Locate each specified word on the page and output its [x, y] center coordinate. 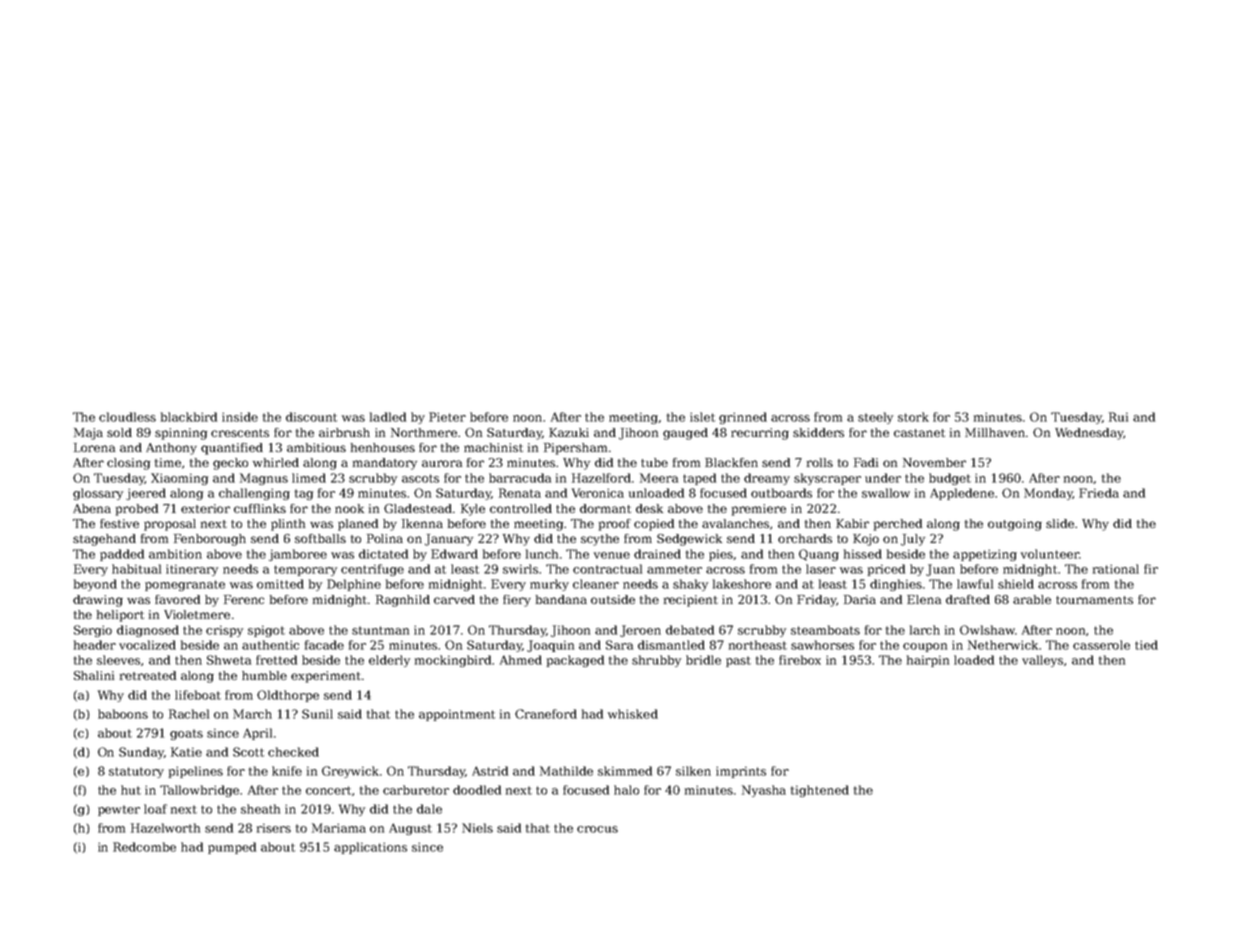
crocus [597, 829]
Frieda [1099, 493]
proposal [170, 525]
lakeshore [742, 584]
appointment [457, 715]
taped [699, 479]
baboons [123, 714]
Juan [940, 570]
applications [370, 848]
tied [1146, 645]
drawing [98, 601]
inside [240, 417]
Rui [1118, 417]
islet [702, 417]
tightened [820, 791]
